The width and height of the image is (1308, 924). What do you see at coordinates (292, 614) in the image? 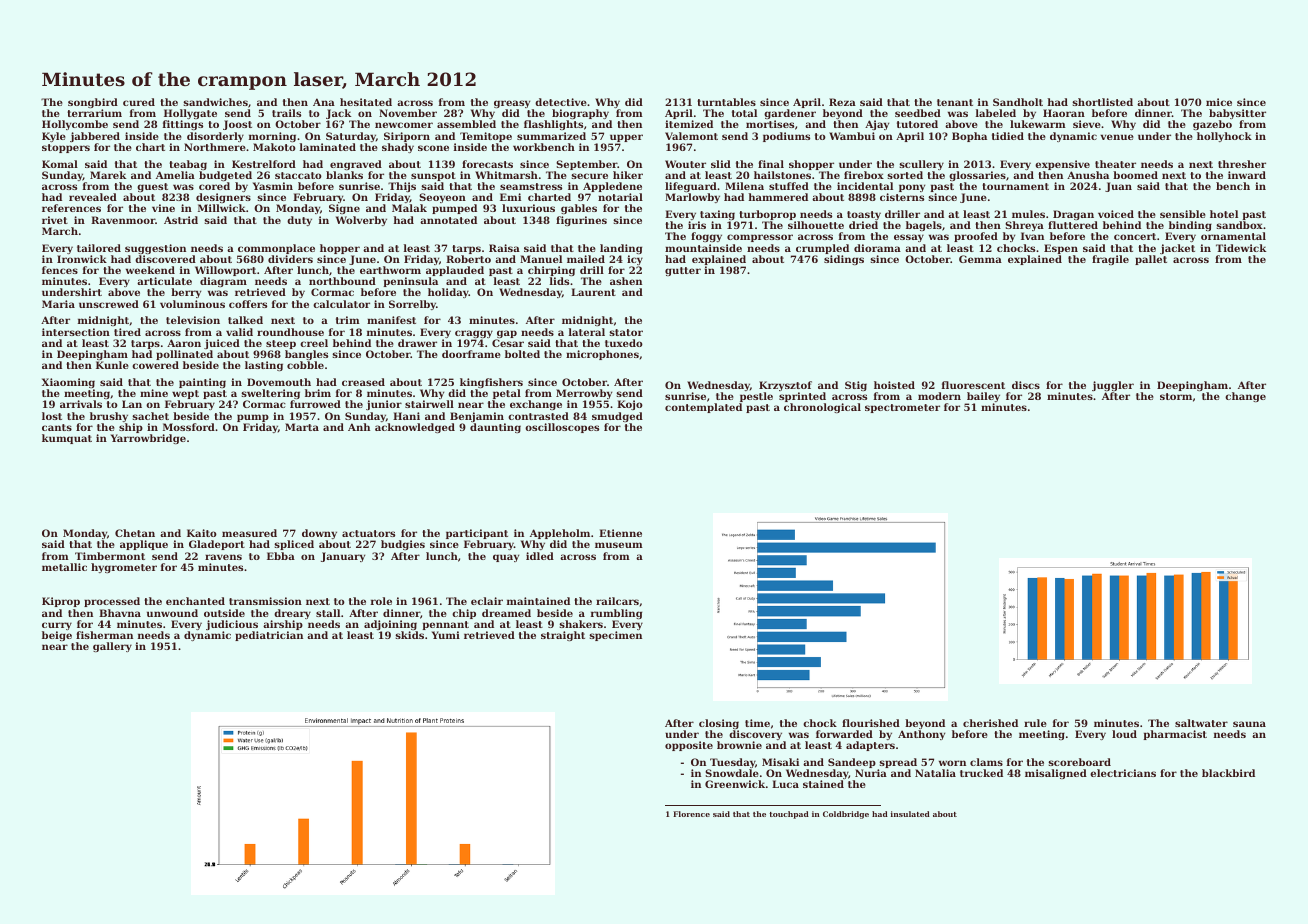
I see `dreary` at bounding box center [292, 614].
